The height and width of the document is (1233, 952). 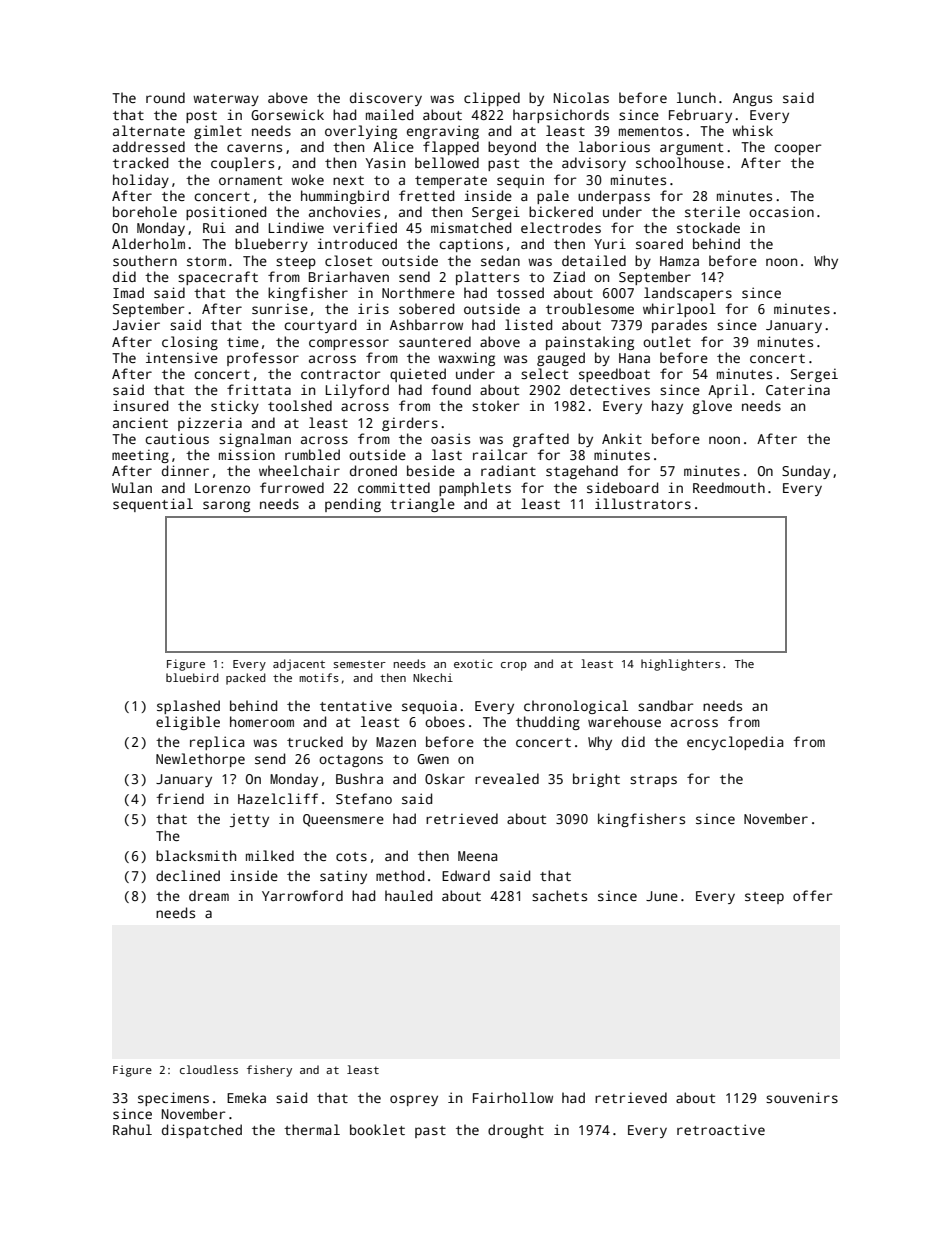 What do you see at coordinates (145, 260) in the document?
I see `southern` at bounding box center [145, 260].
